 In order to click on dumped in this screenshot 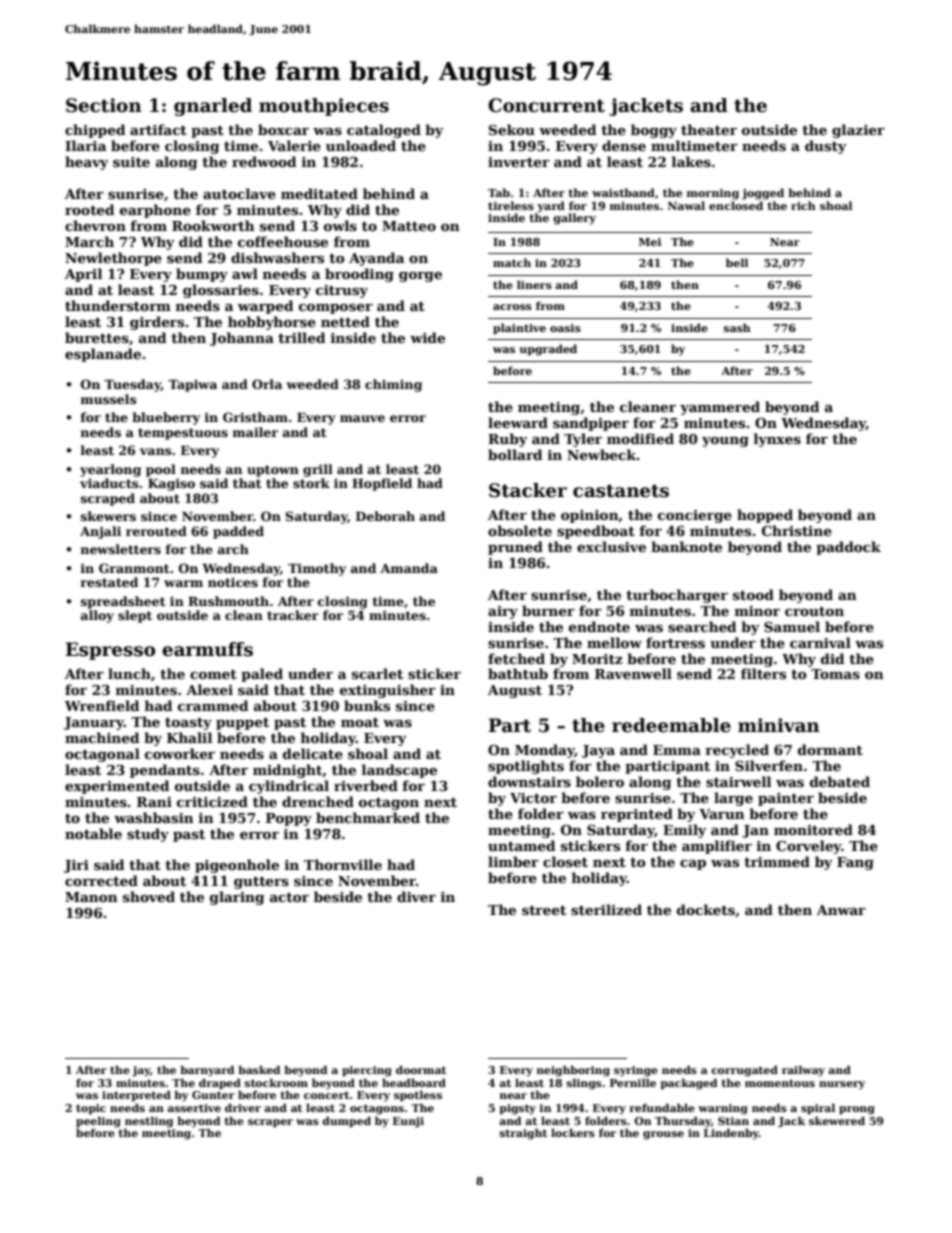, I will do `click(346, 1121)`.
